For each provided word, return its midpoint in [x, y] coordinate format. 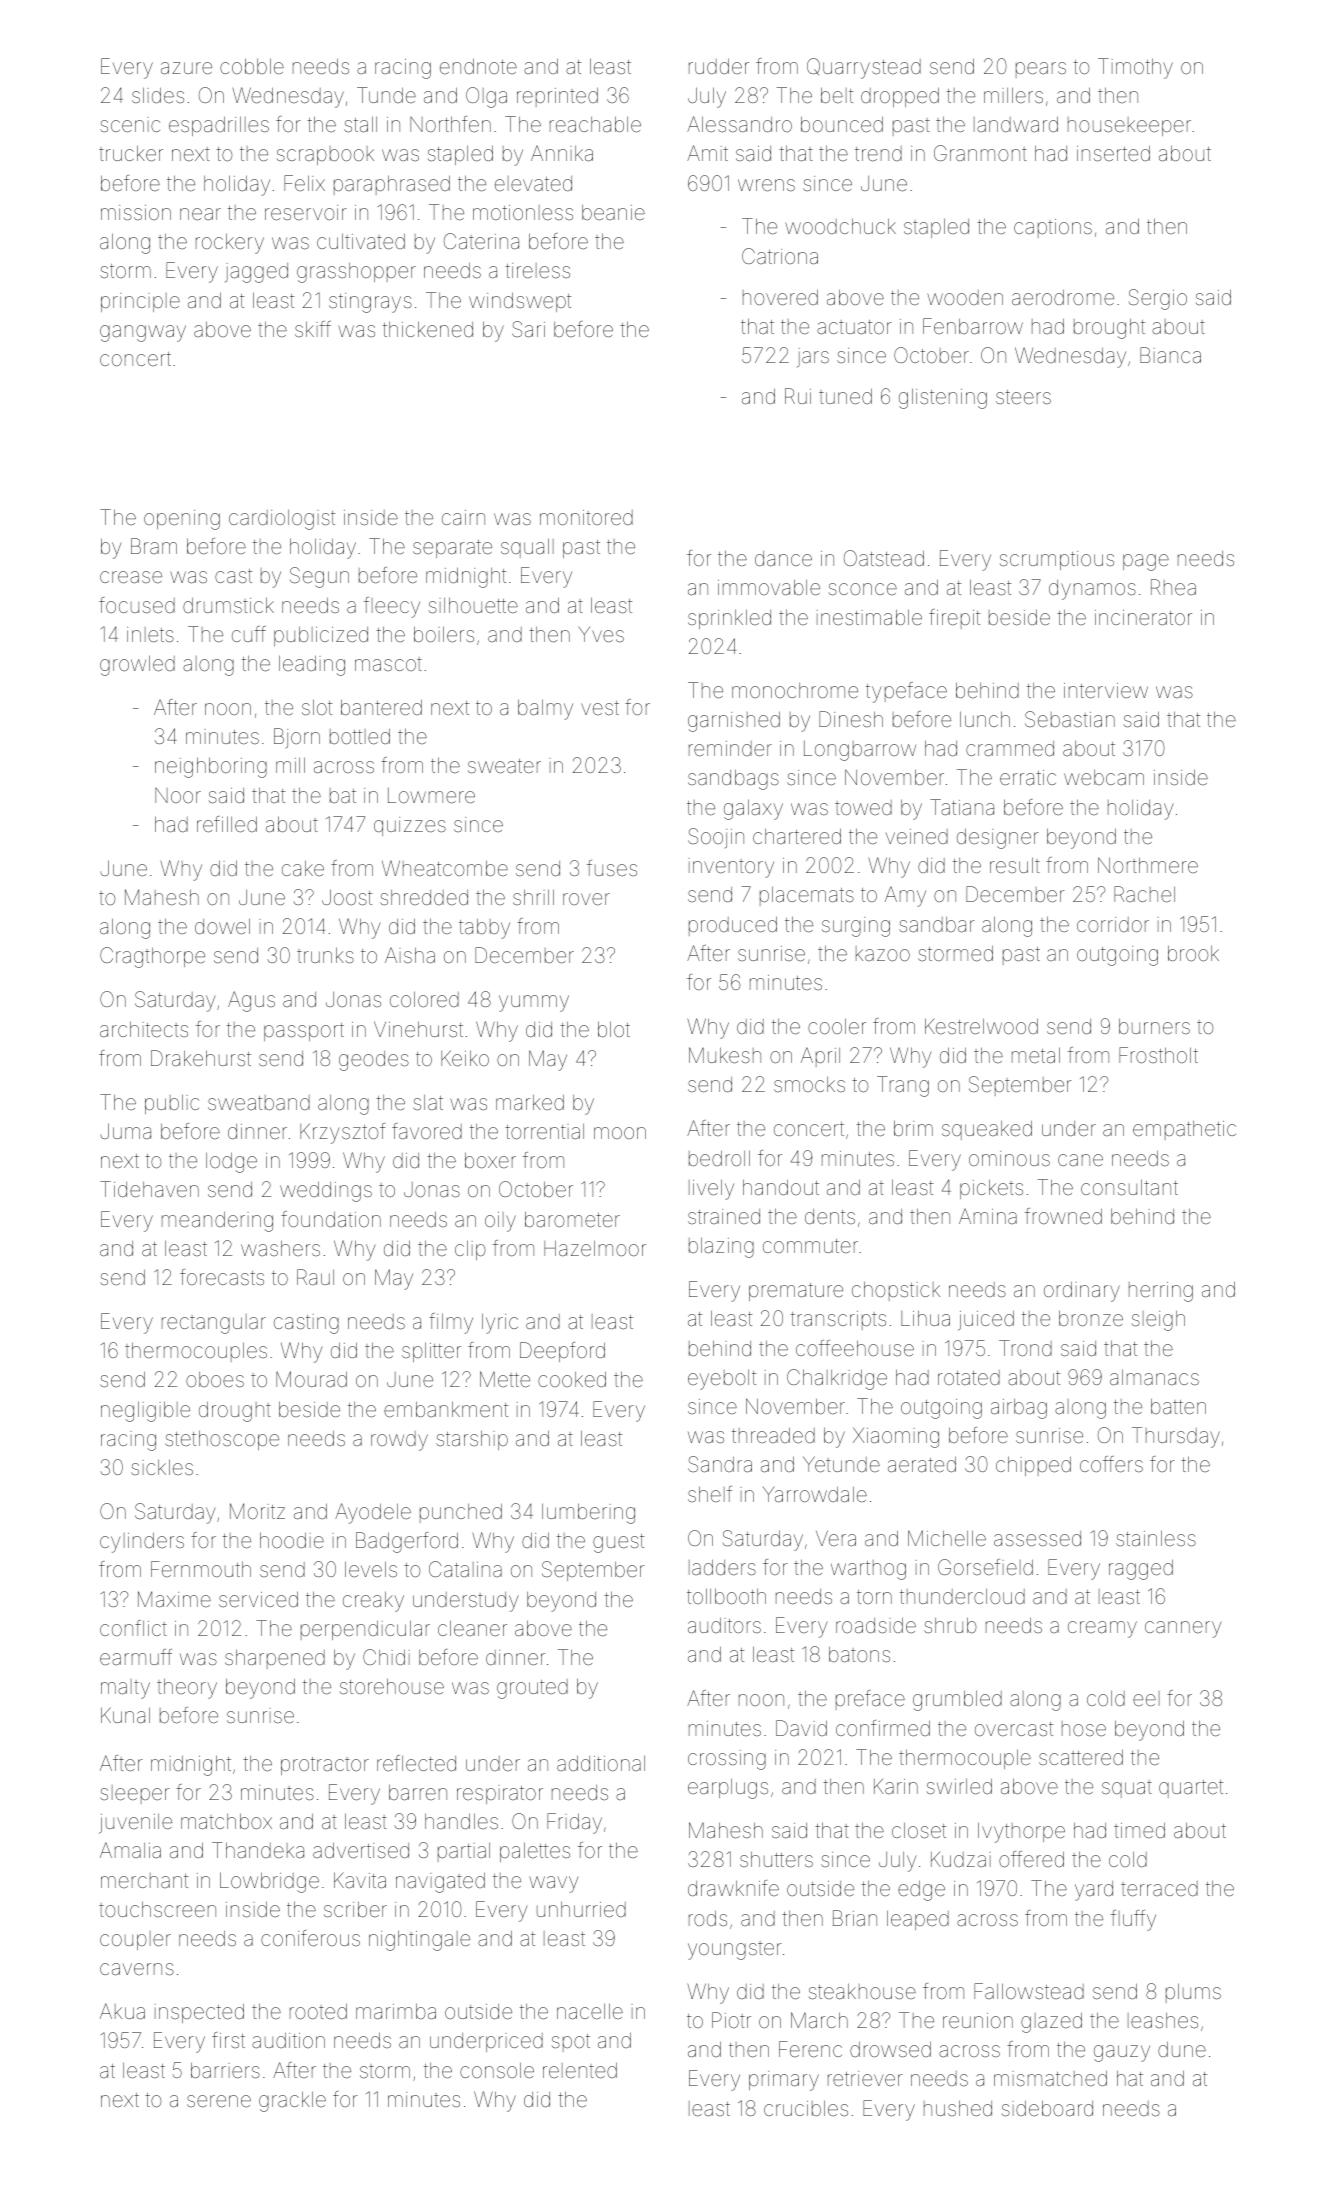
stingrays [370, 303]
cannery [1183, 1629]
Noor [178, 795]
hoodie [292, 1540]
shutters [776, 1859]
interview [1106, 690]
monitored [586, 517]
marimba [396, 2011]
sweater [504, 766]
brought [1109, 328]
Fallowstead [1029, 1991]
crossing [727, 1760]
